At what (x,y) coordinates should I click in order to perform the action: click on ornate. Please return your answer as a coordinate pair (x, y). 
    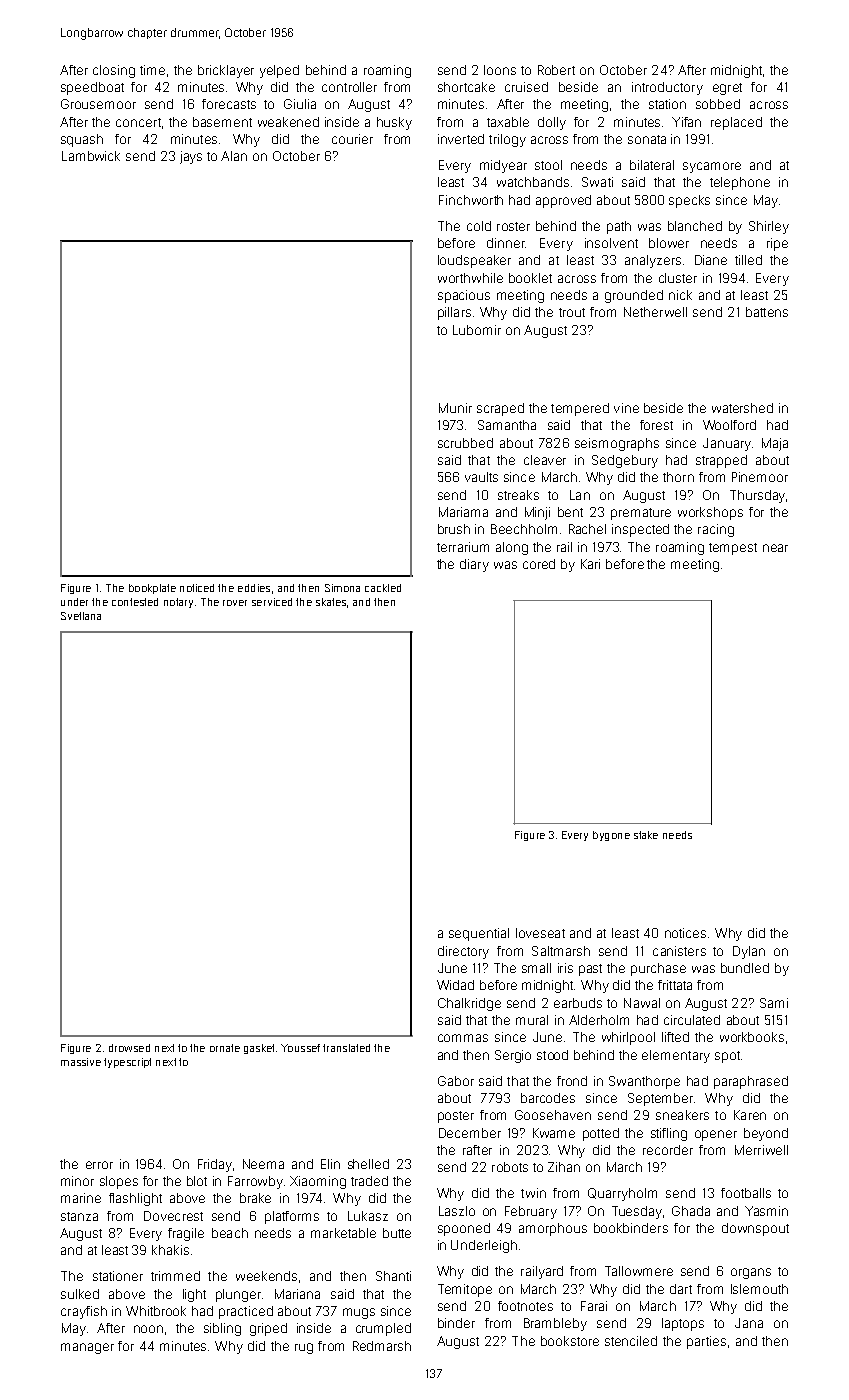
    Looking at the image, I should click on (225, 1048).
